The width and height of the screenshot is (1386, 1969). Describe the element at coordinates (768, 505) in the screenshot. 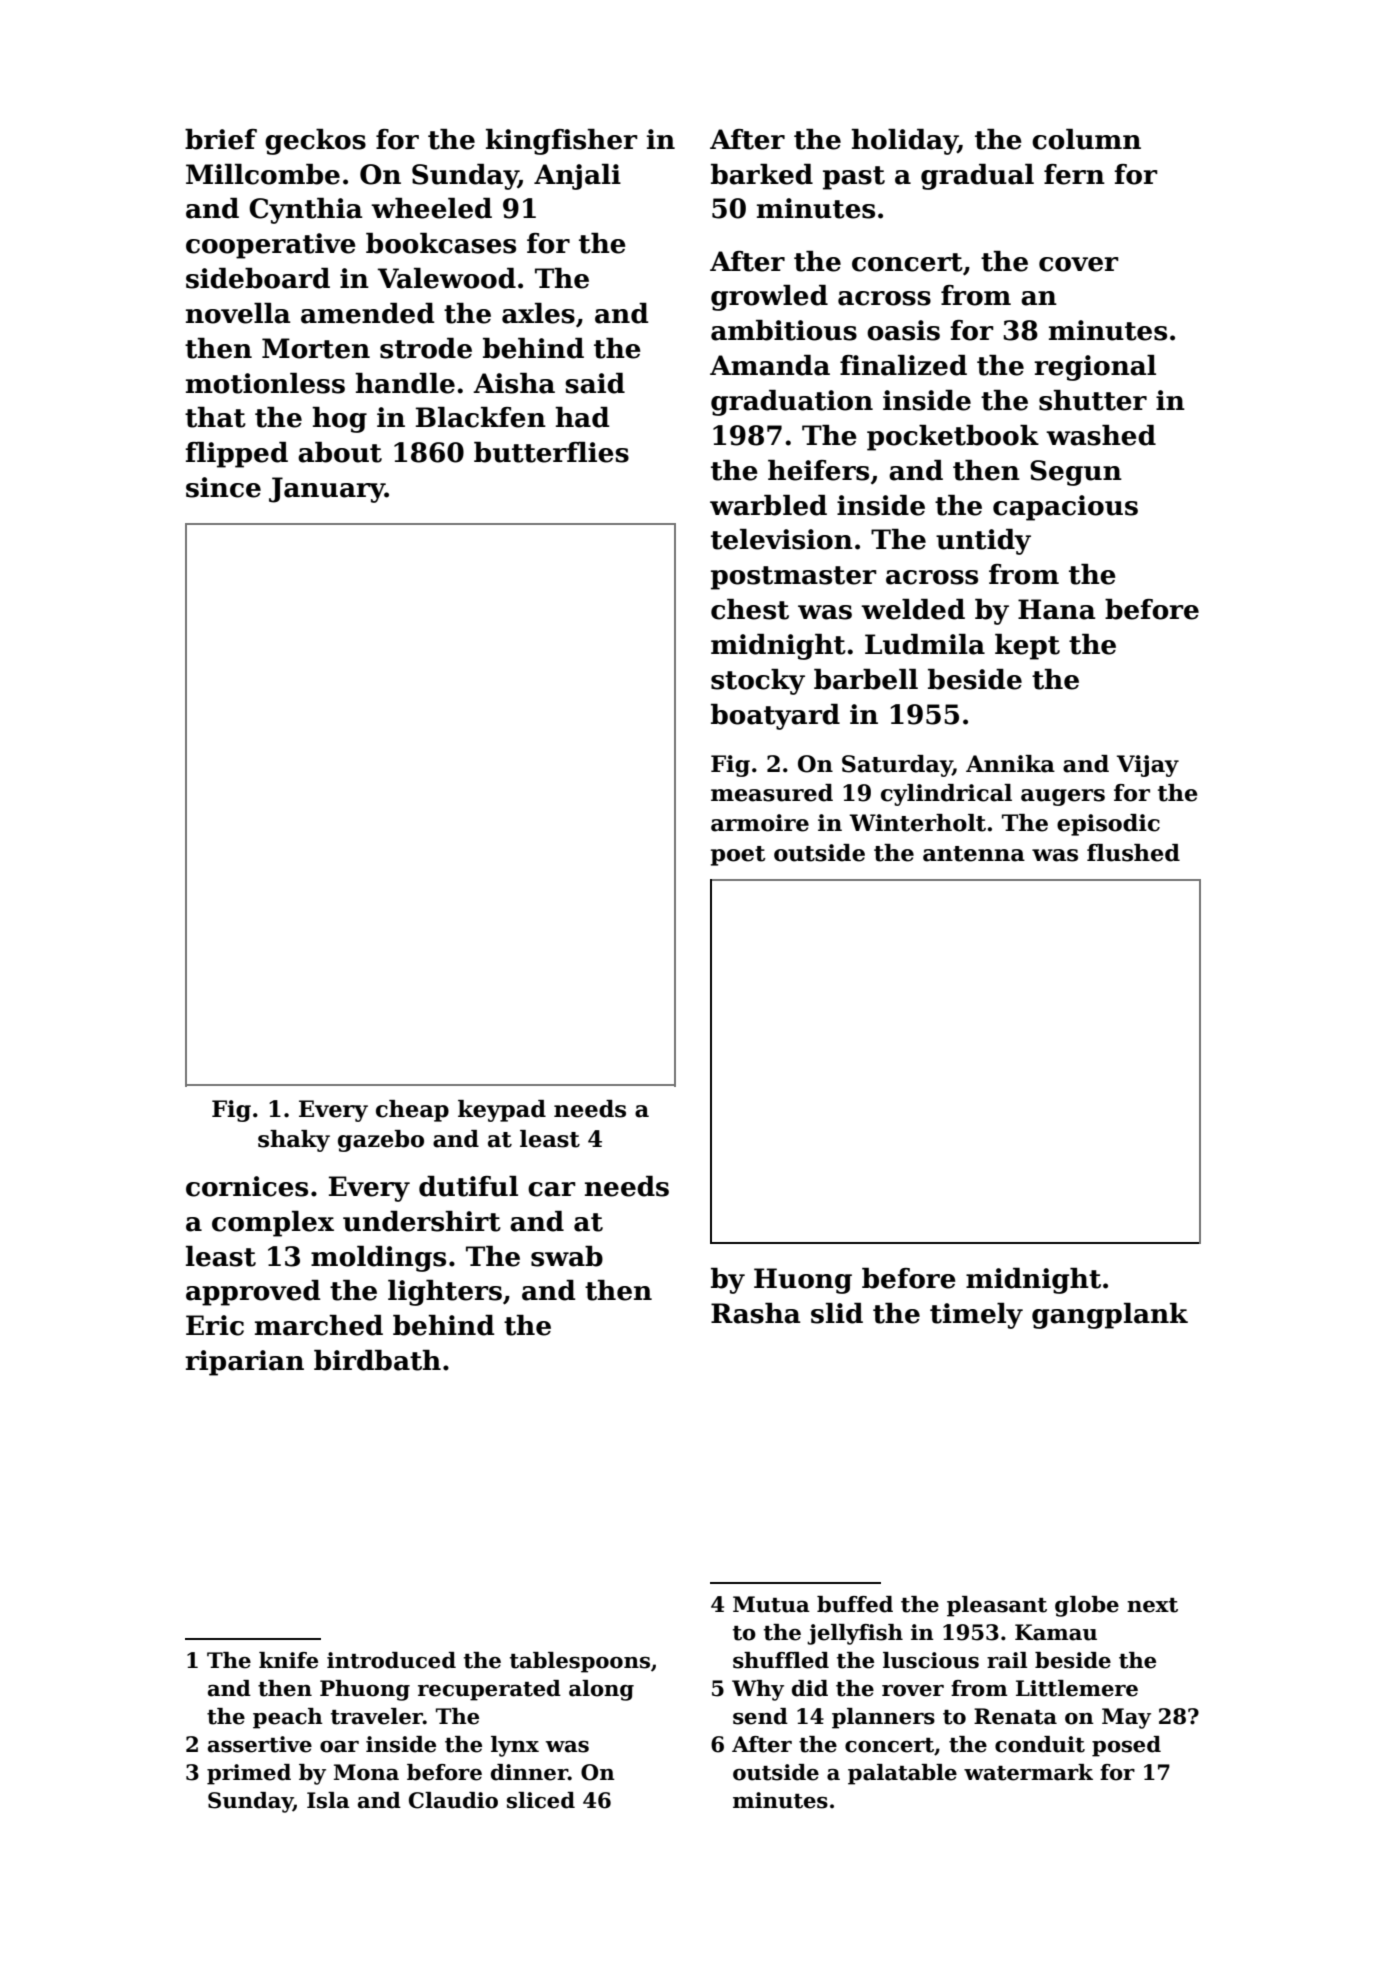

I see `warbled` at that location.
